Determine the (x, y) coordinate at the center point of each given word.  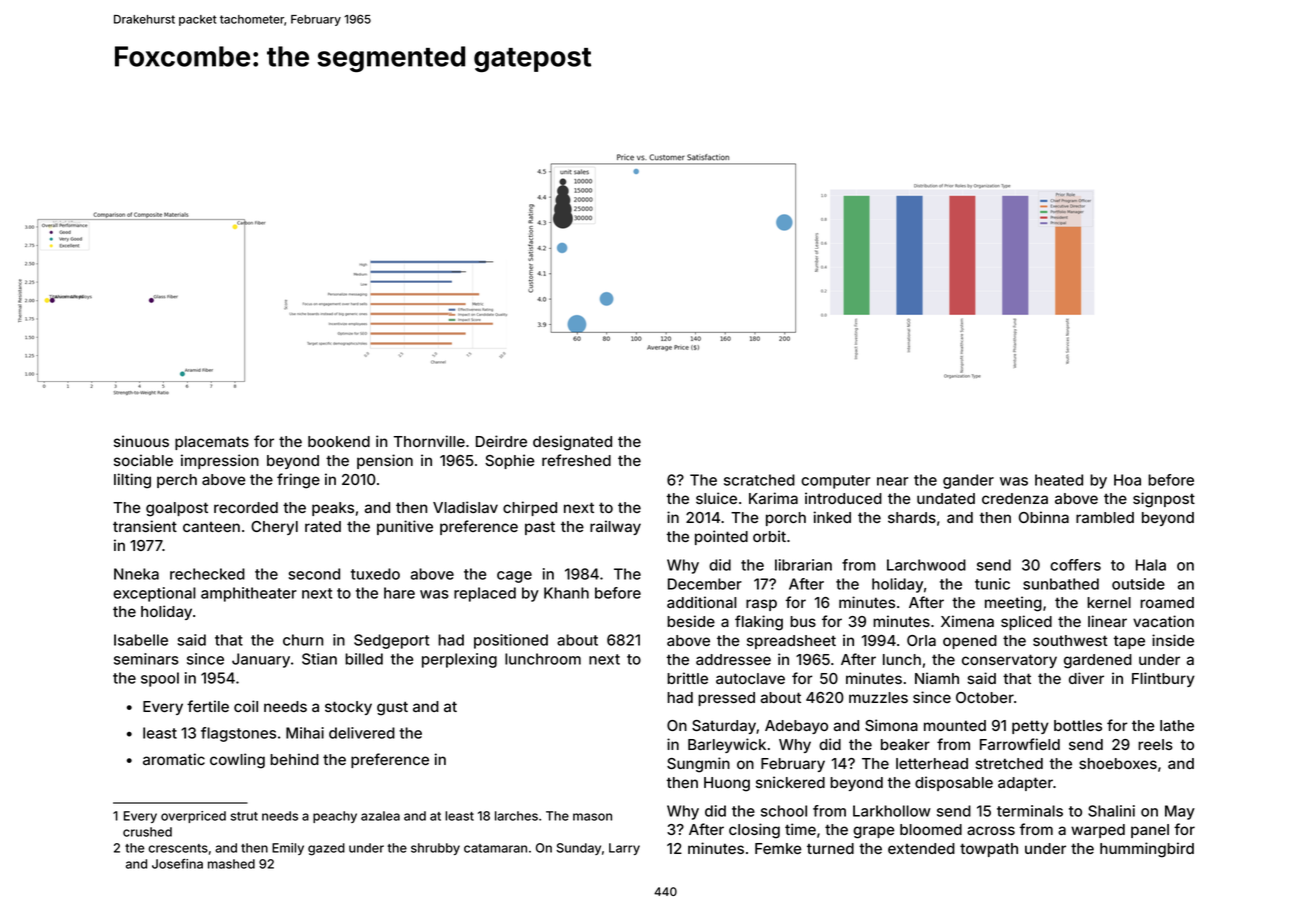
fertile (208, 706)
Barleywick (727, 745)
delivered (362, 733)
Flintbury (1163, 679)
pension (385, 461)
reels (1155, 744)
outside (1138, 584)
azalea (380, 816)
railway (615, 527)
